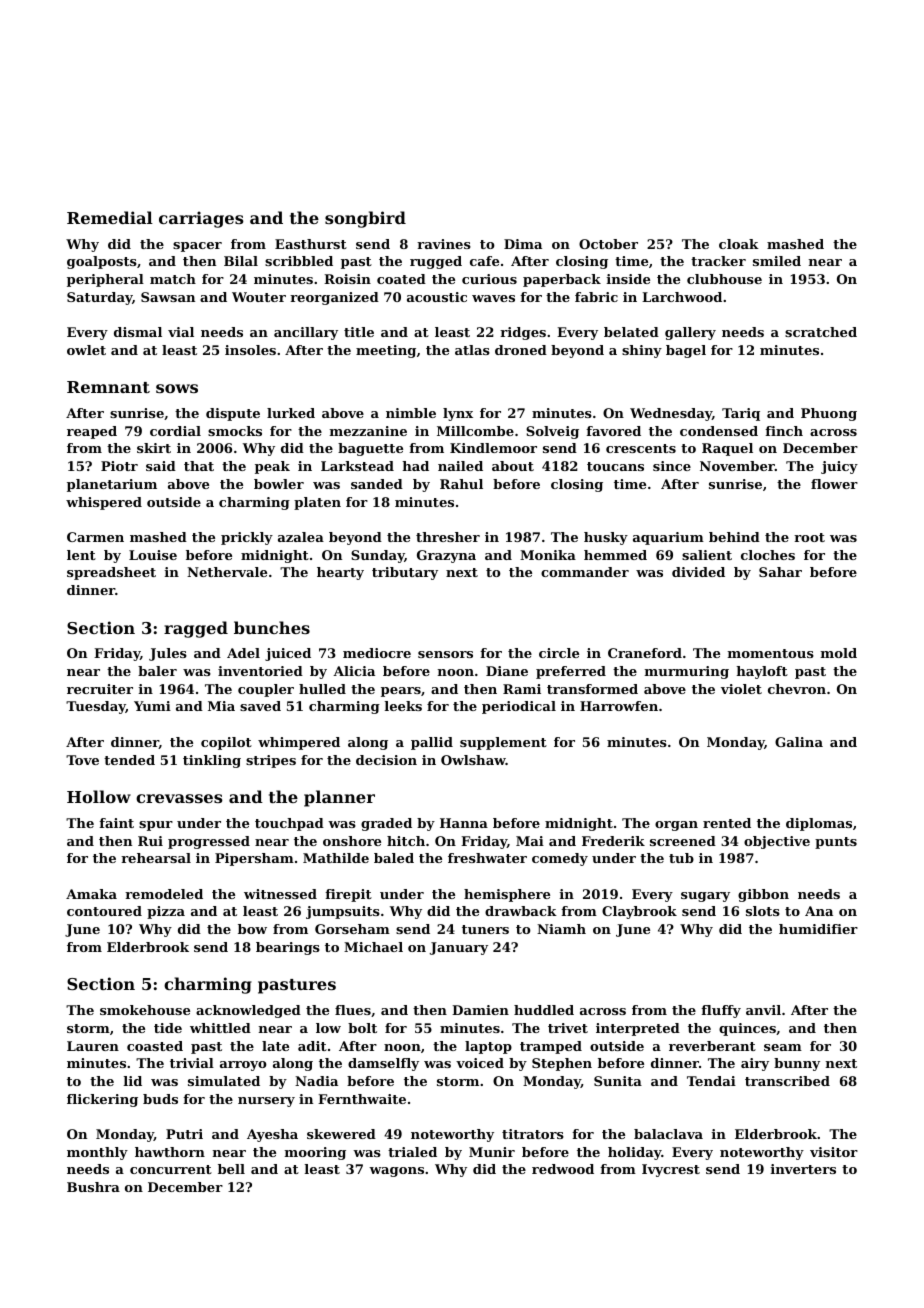 The image size is (924, 1308). I want to click on atlas, so click(472, 350).
